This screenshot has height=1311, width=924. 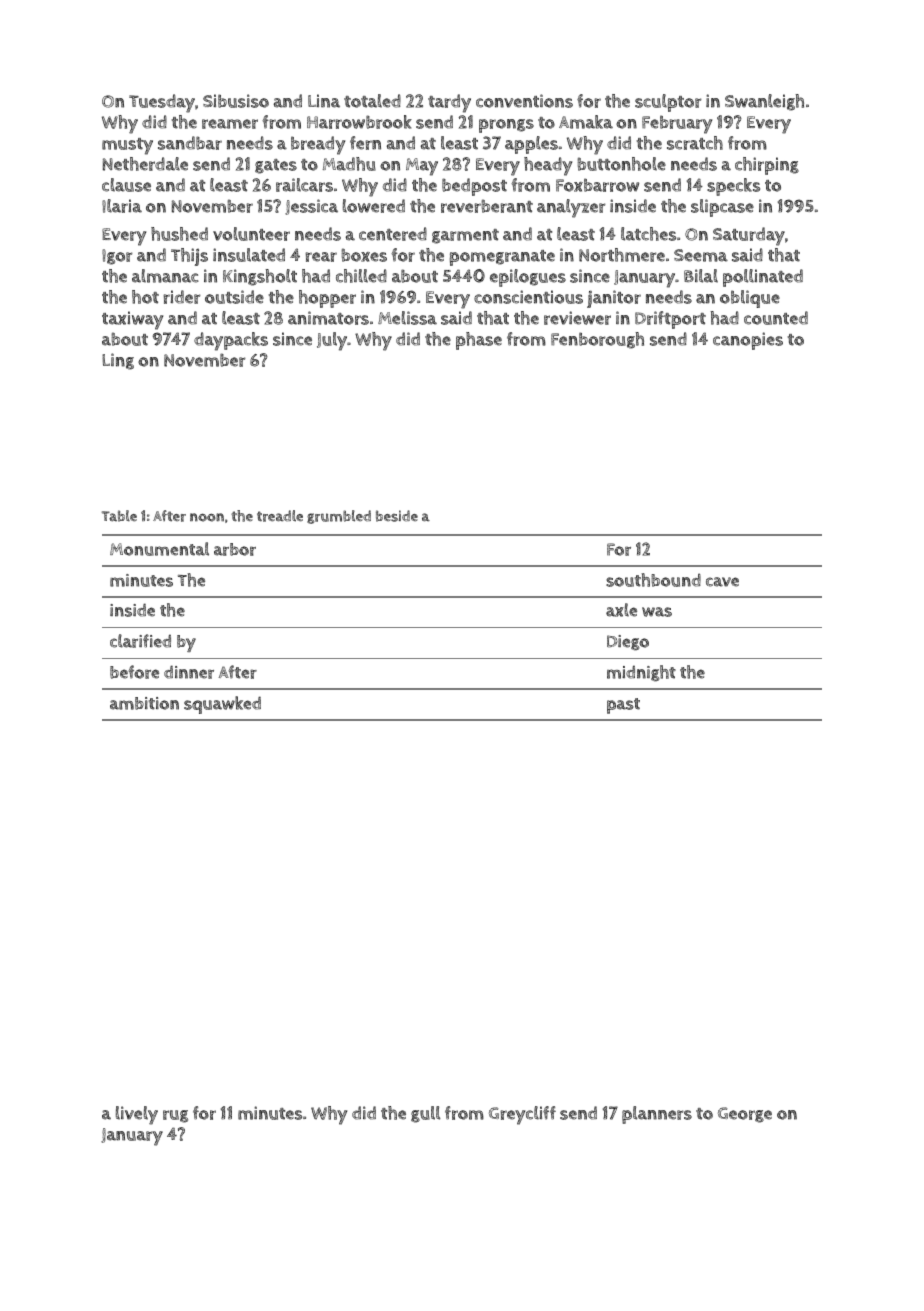 What do you see at coordinates (425, 1114) in the screenshot?
I see `gull` at bounding box center [425, 1114].
